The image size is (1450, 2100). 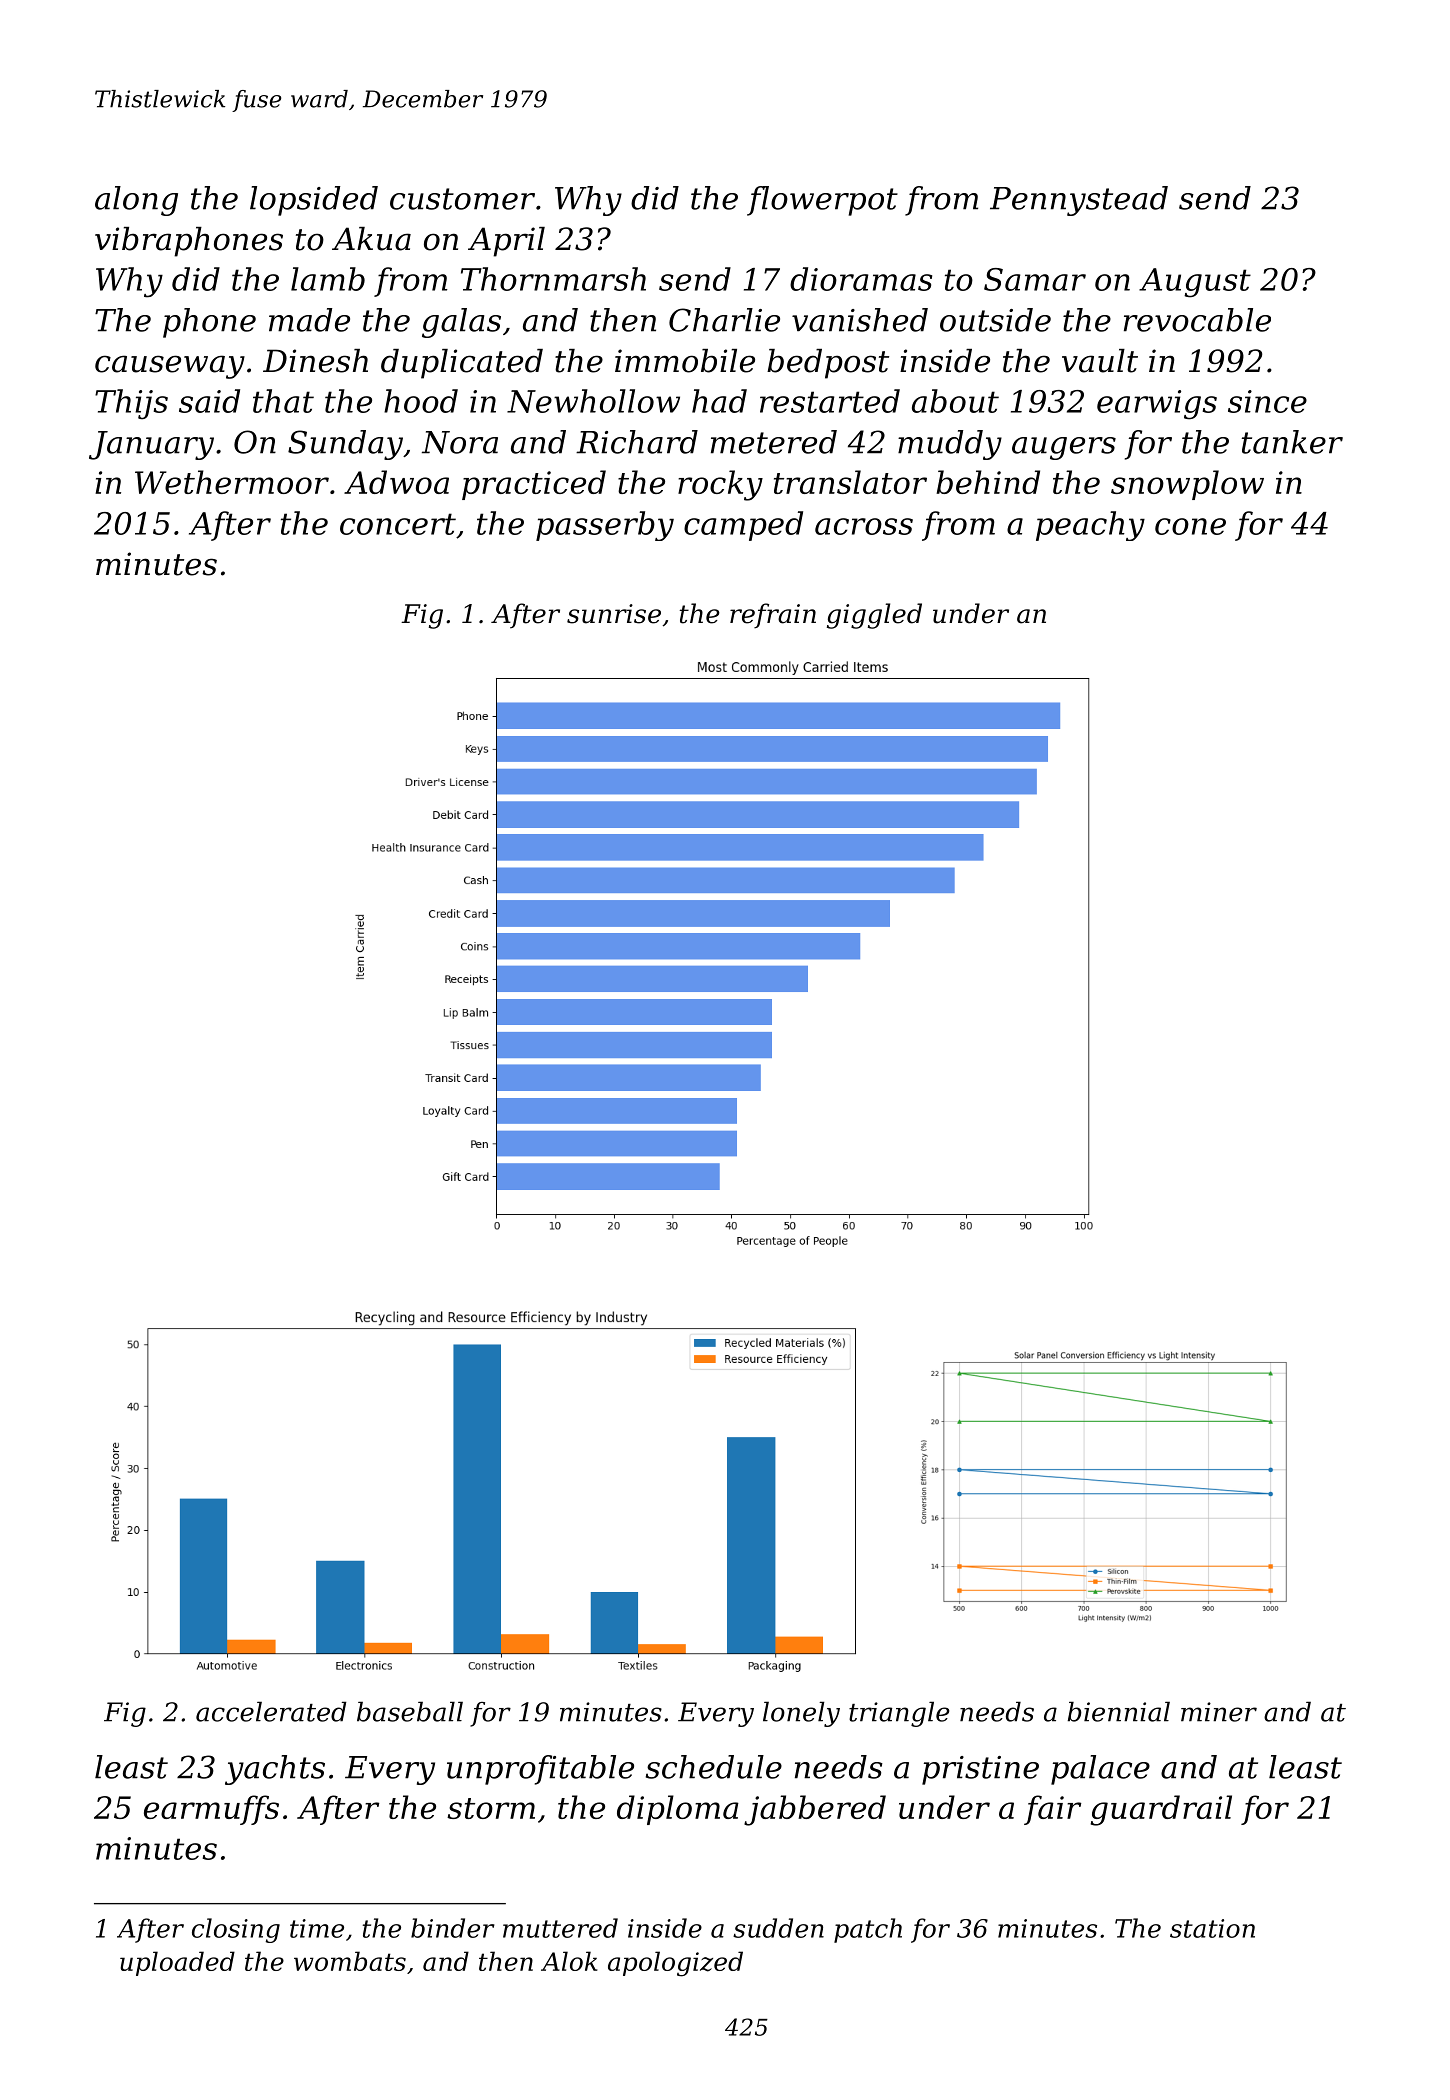 What do you see at coordinates (177, 1963) in the screenshot?
I see `uploaded` at bounding box center [177, 1963].
